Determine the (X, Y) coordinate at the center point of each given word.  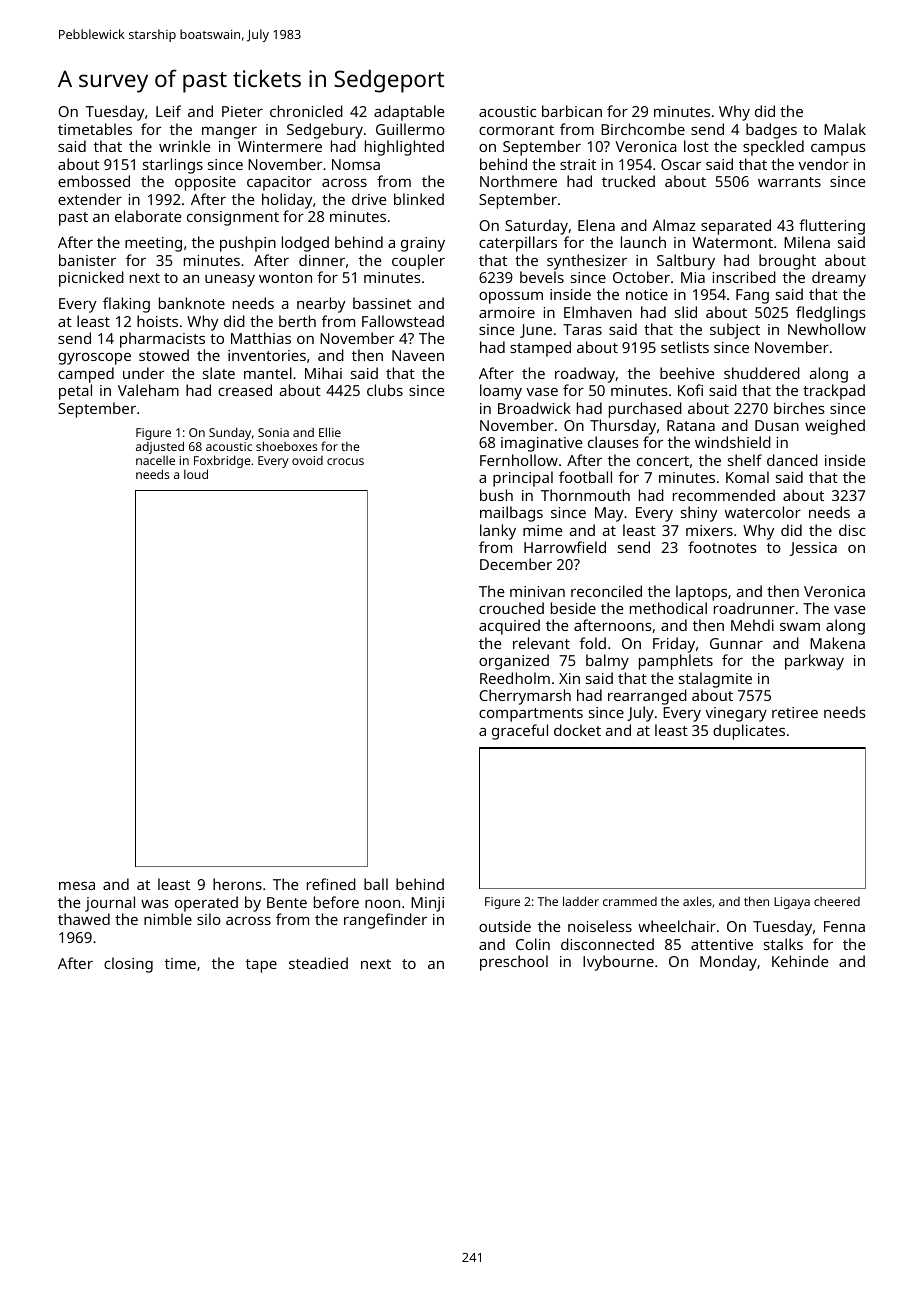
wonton (285, 278)
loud (196, 474)
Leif (168, 111)
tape (261, 966)
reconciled (606, 591)
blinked (419, 199)
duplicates (749, 732)
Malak (845, 129)
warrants (789, 182)
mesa (77, 886)
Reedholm (515, 678)
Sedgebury (325, 131)
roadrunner (754, 608)
